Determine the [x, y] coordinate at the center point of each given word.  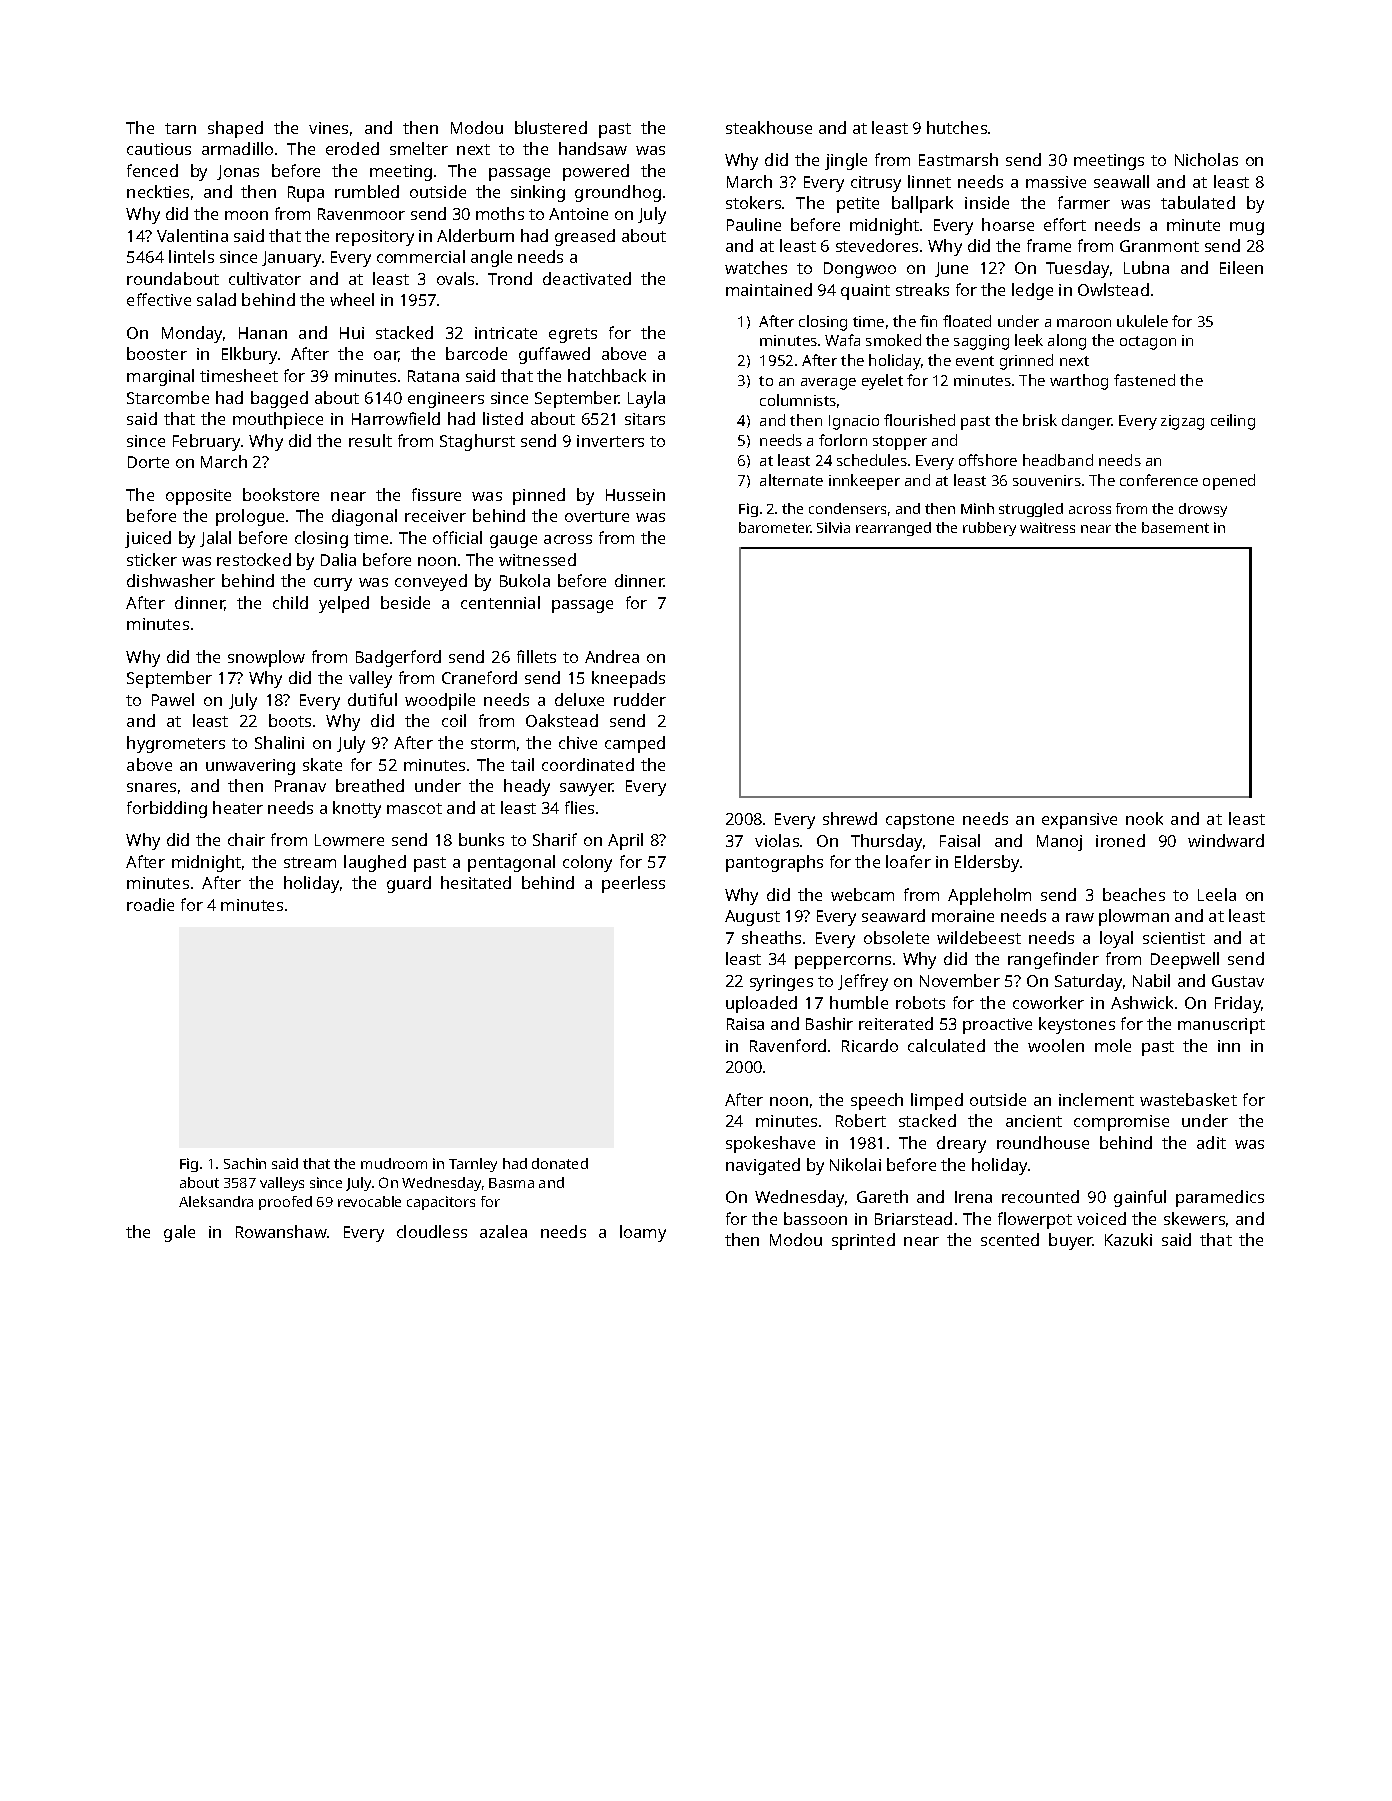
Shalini [279, 742]
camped [635, 744]
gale [179, 1233]
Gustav [1238, 981]
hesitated [476, 882]
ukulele [1142, 321]
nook [1144, 818]
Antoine [578, 214]
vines [328, 128]
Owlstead [1113, 289]
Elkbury [249, 355]
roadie [150, 904]
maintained [769, 289]
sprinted [863, 1241]
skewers [1194, 1218]
